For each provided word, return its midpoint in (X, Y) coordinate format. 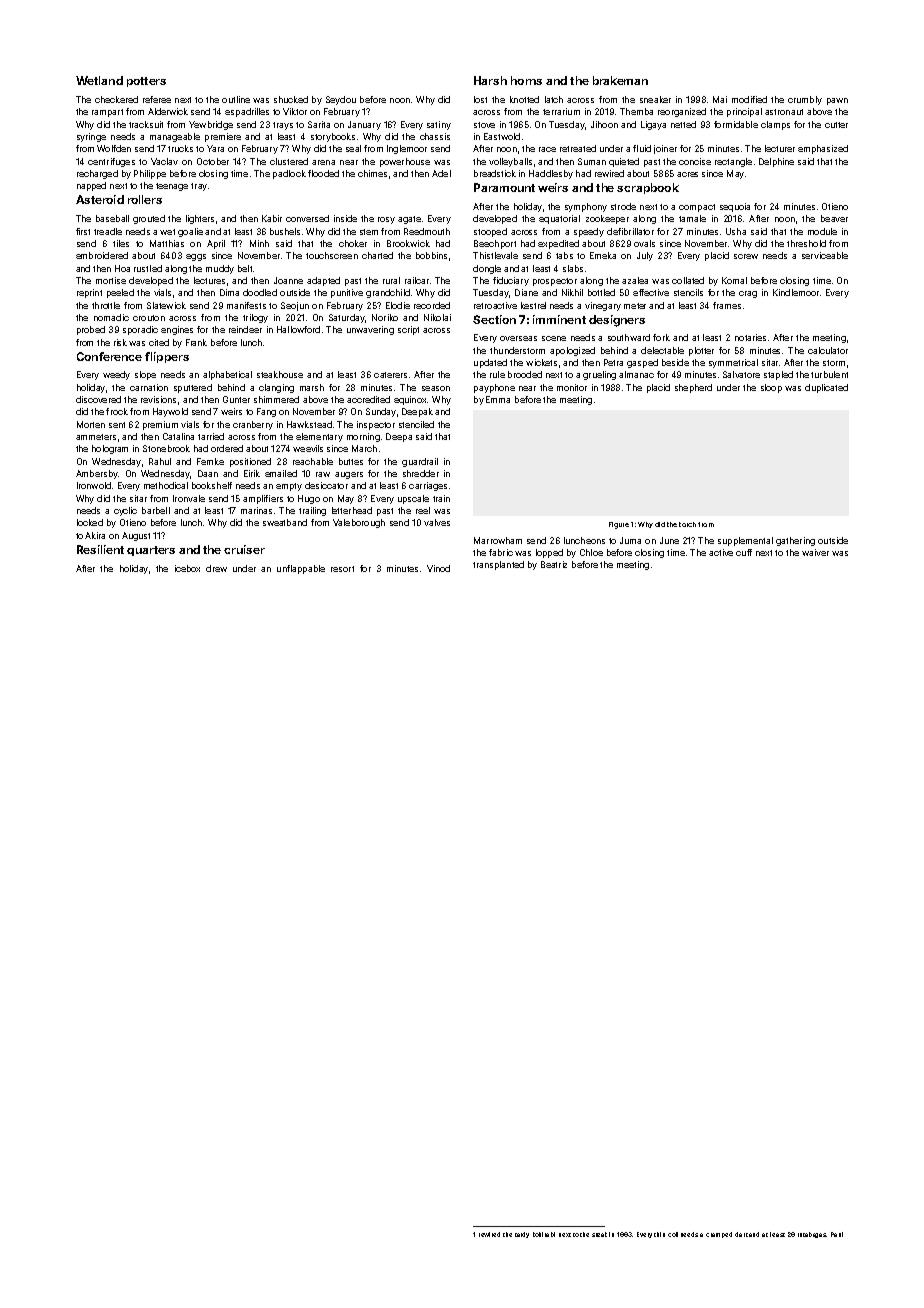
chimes (372, 173)
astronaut (784, 112)
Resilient (100, 549)
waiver (815, 552)
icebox (187, 568)
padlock (289, 174)
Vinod (438, 568)
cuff (744, 552)
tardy (522, 1235)
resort (342, 569)
